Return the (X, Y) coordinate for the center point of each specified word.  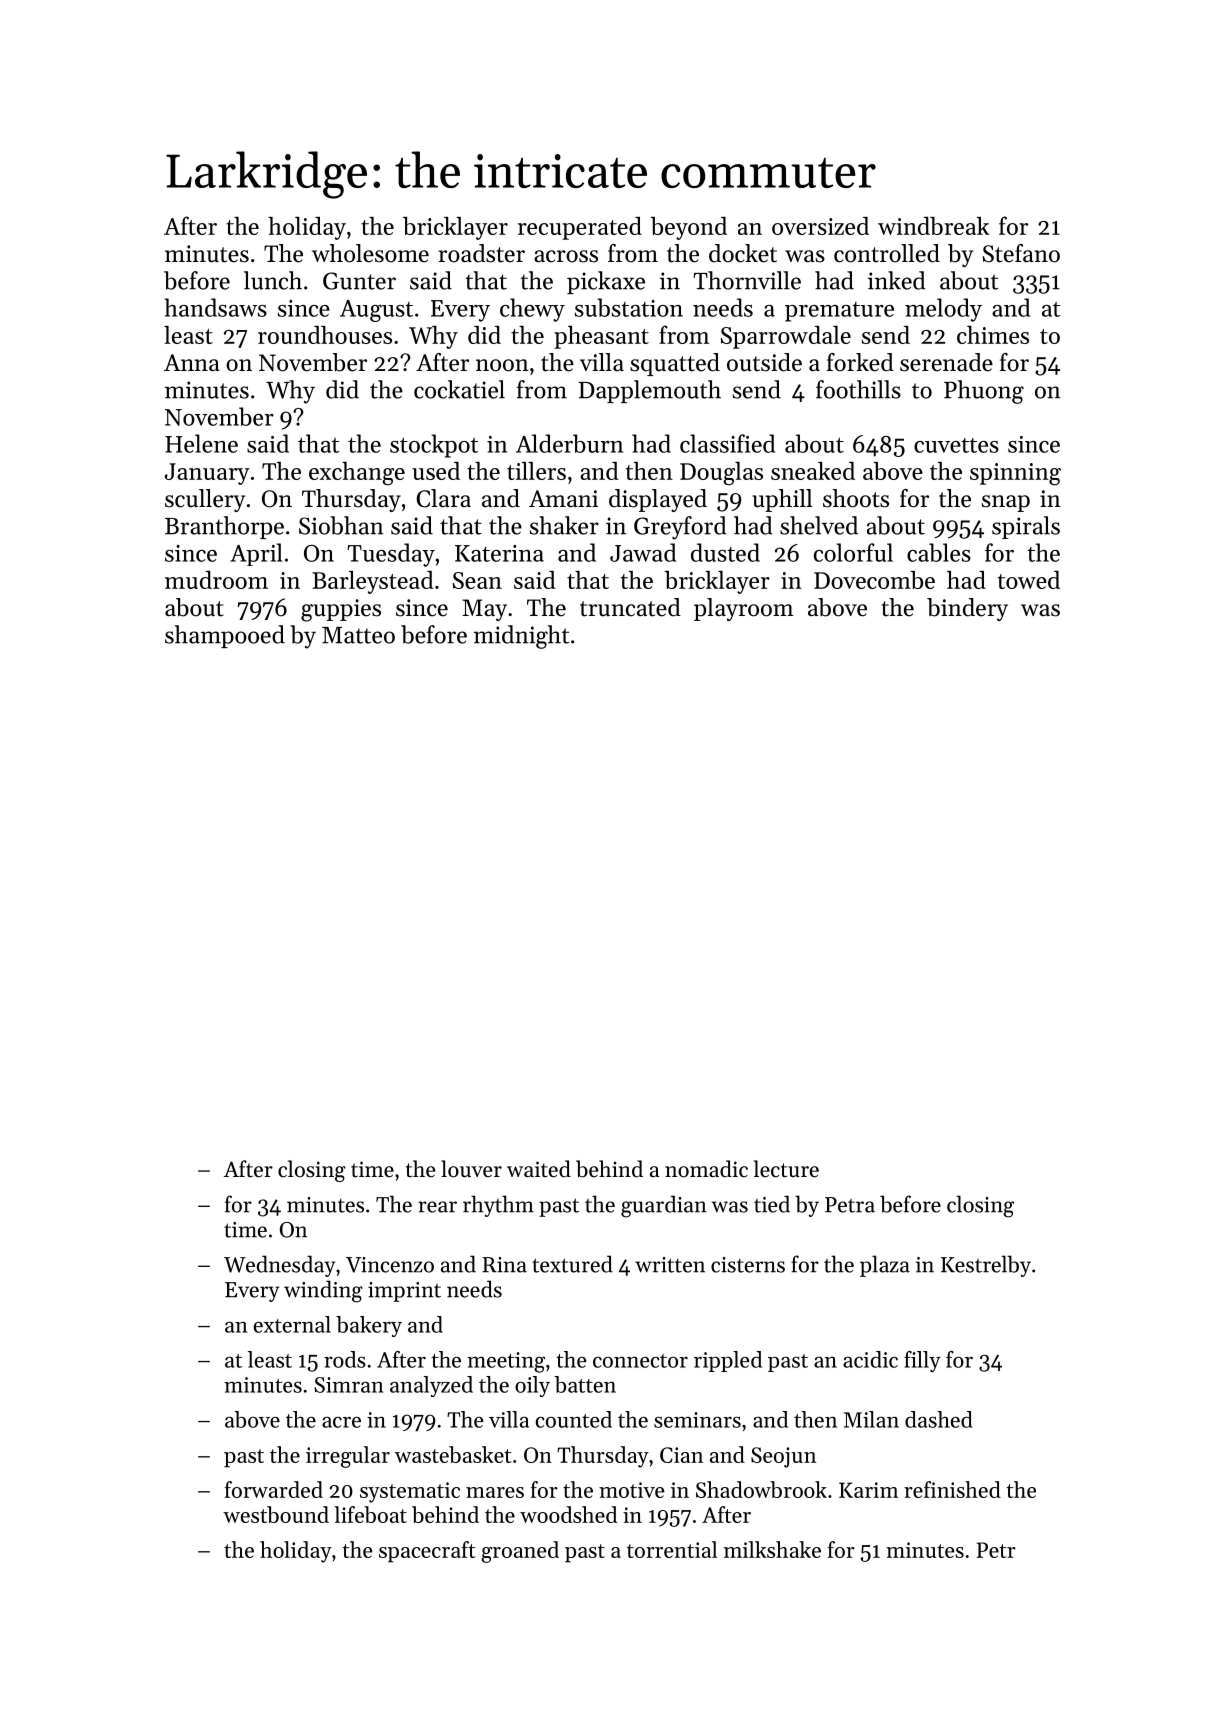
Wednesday (280, 1266)
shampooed (225, 636)
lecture (786, 1169)
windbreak (933, 226)
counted (574, 1419)
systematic (410, 1492)
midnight (521, 637)
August (376, 311)
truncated (630, 607)
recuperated (580, 228)
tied (772, 1204)
